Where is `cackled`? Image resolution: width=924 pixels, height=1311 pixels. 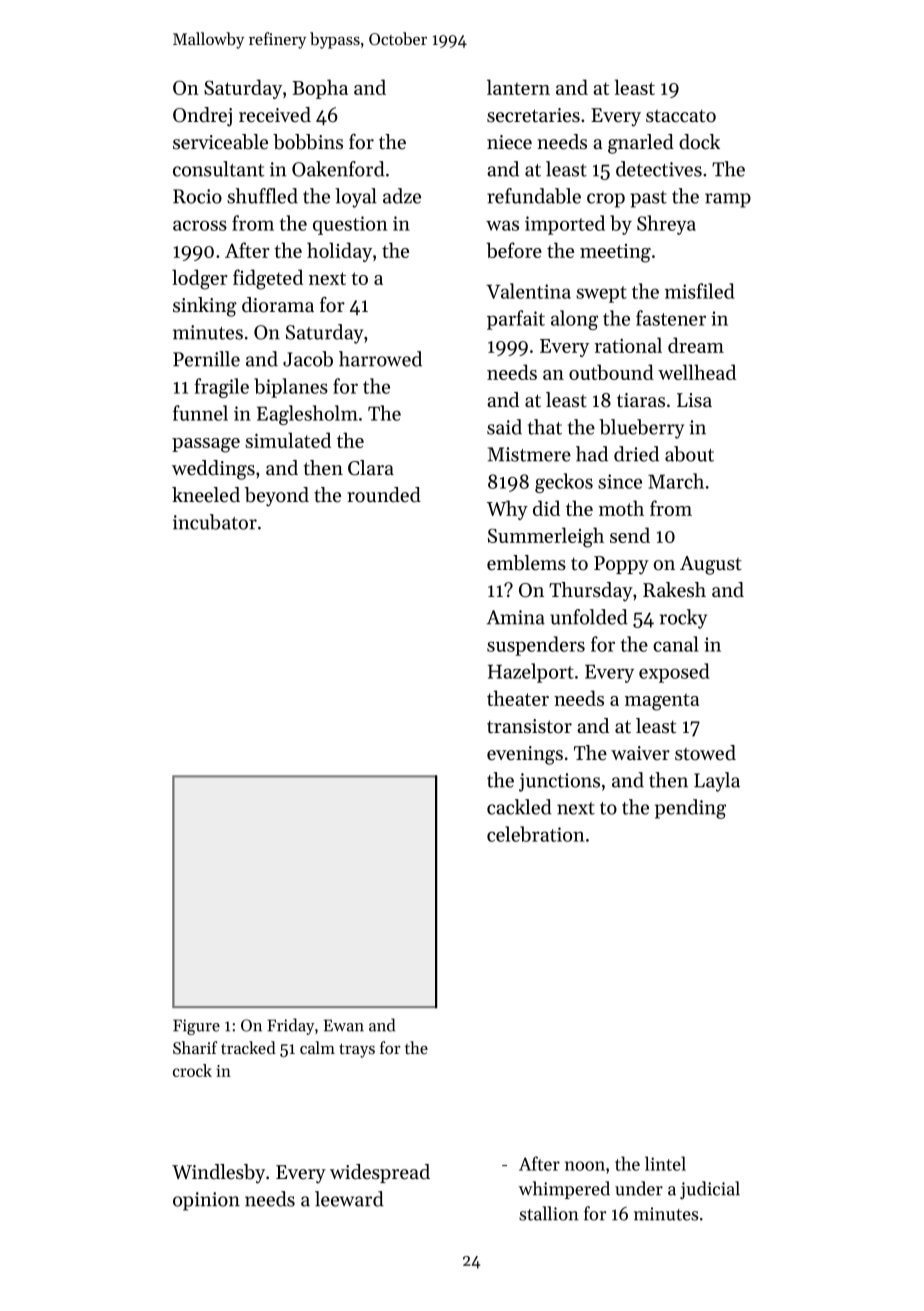 cackled is located at coordinates (519, 807).
